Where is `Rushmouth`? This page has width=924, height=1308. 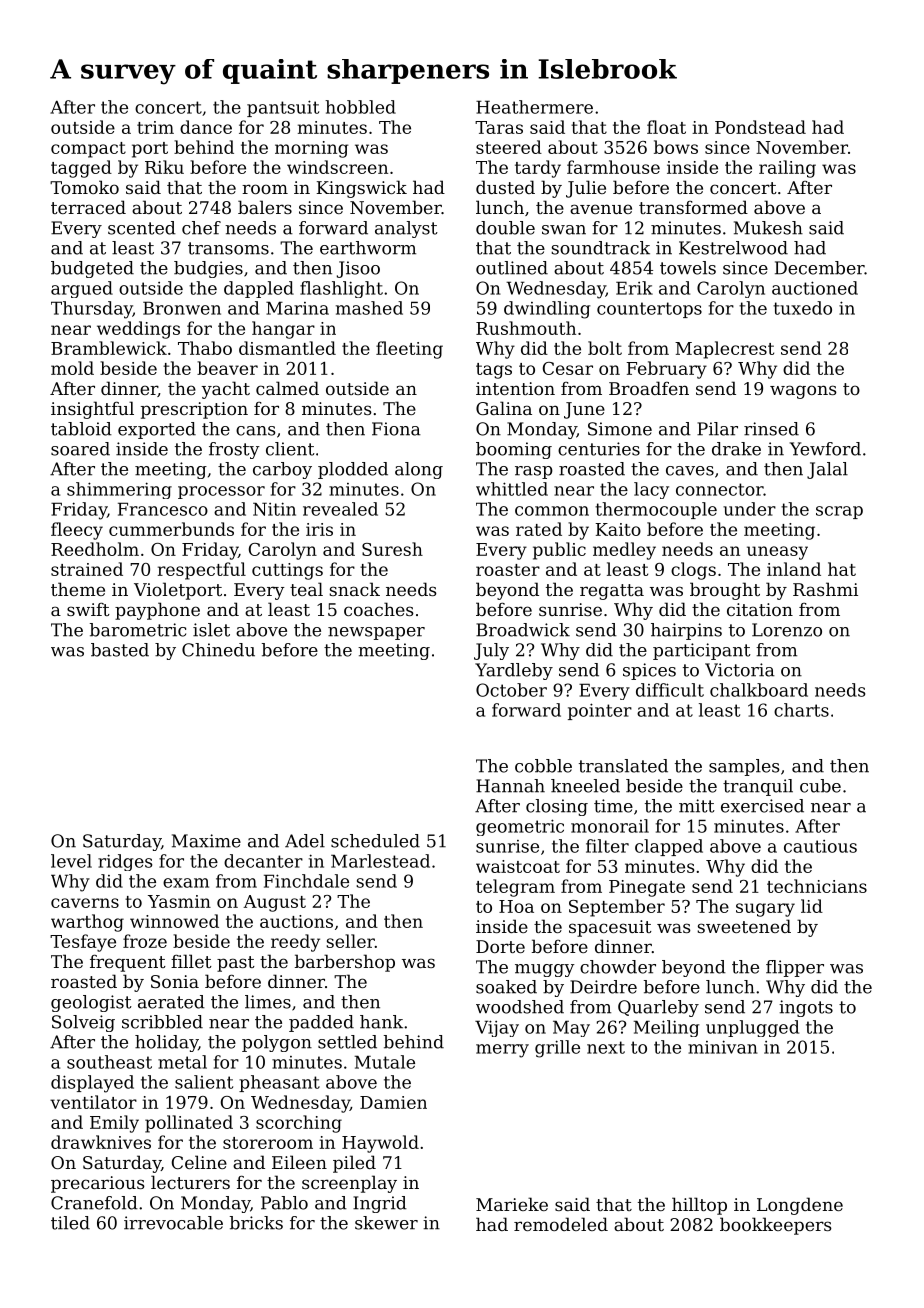
Rushmouth is located at coordinates (526, 328).
